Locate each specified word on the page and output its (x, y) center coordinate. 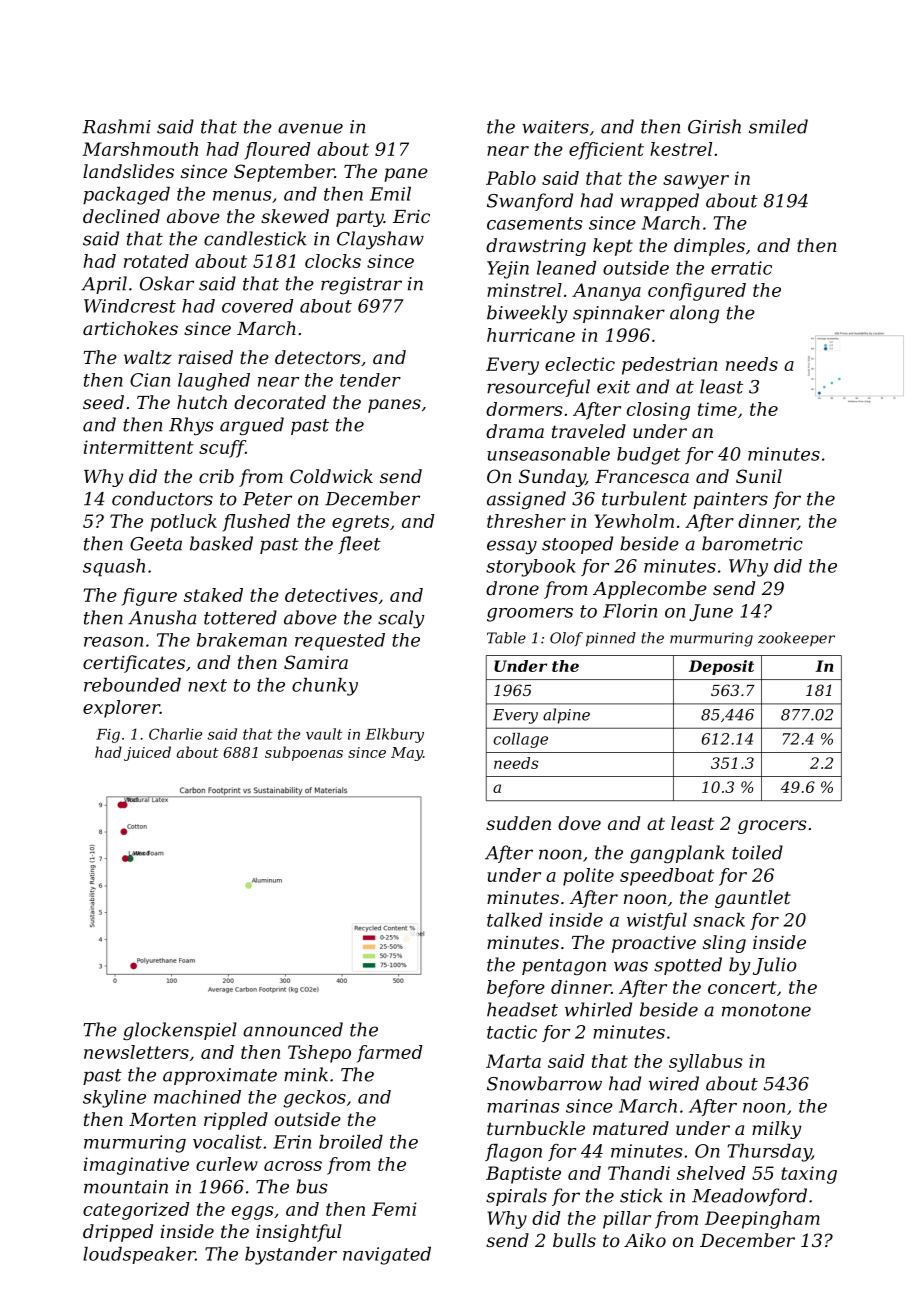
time (717, 409)
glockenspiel (180, 1031)
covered (257, 306)
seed (103, 402)
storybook (531, 568)
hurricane (531, 335)
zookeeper (796, 639)
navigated (387, 1256)
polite (588, 877)
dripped (118, 1233)
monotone (766, 1010)
